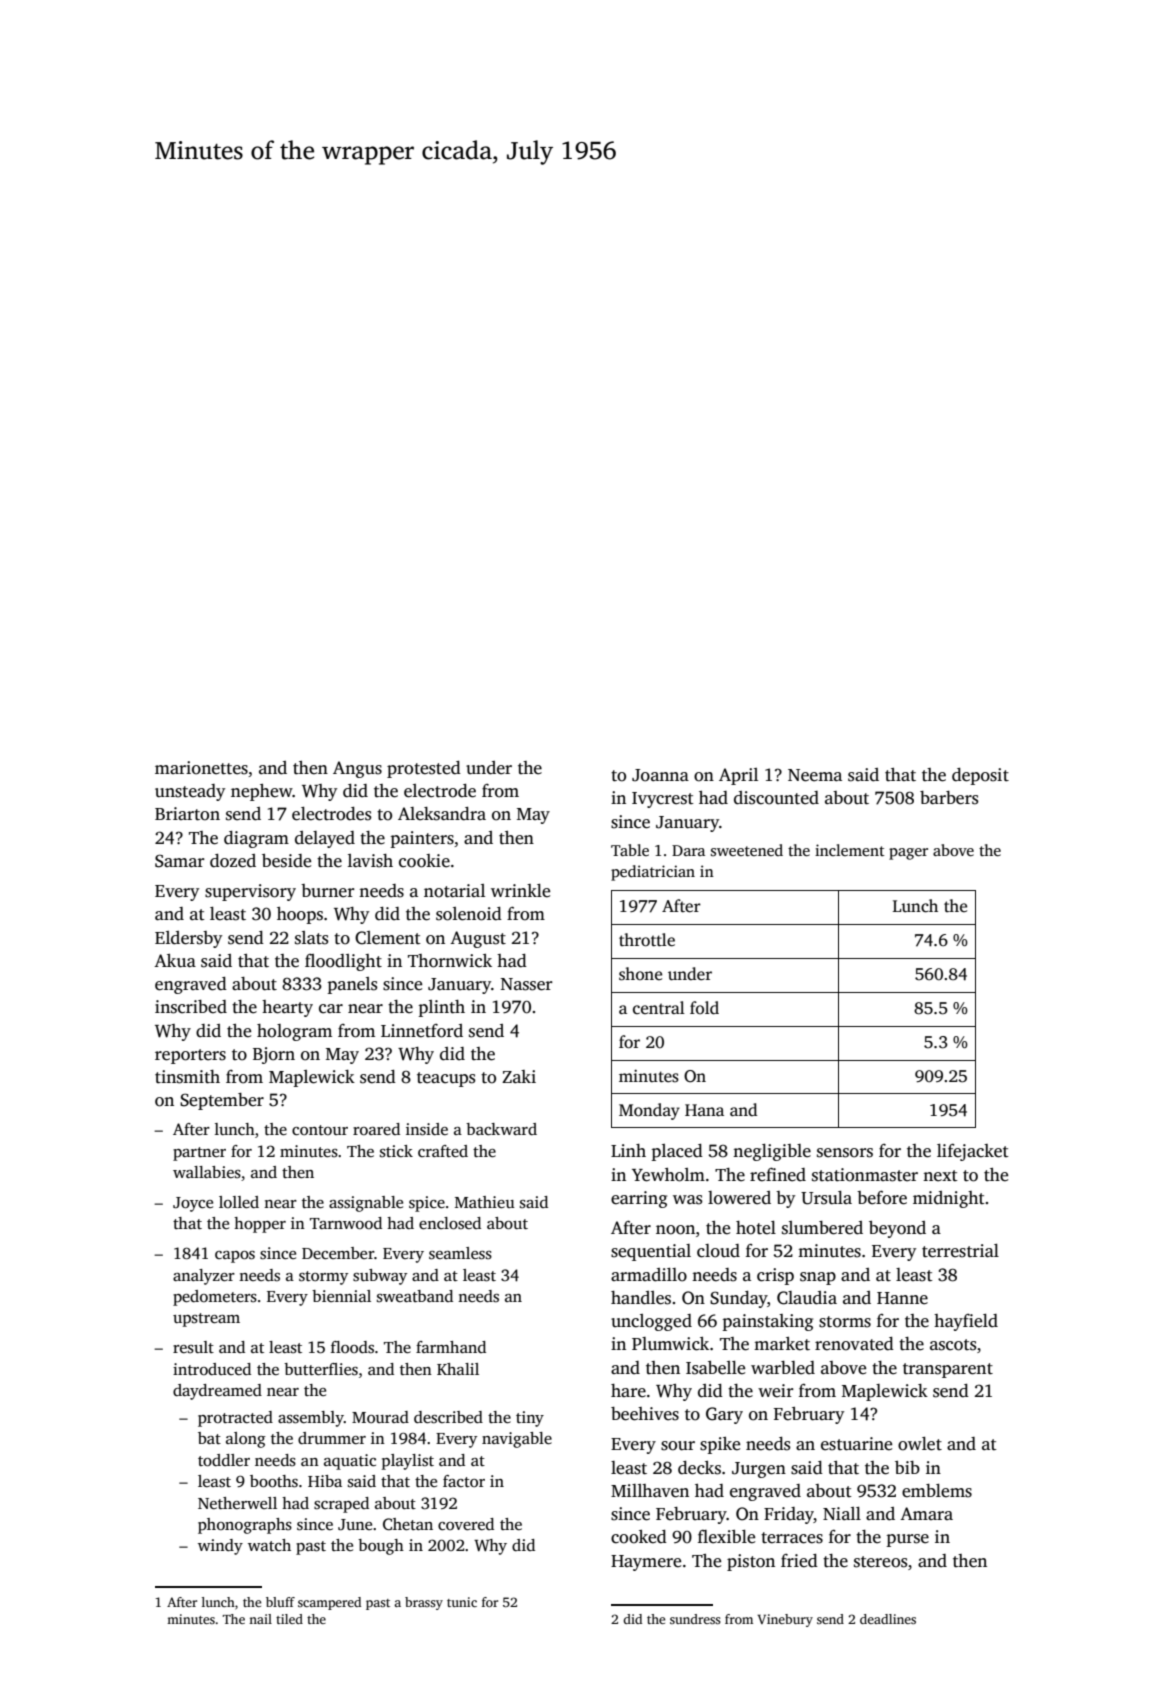 Image resolution: width=1167 pixels, height=1690 pixels. Describe the element at coordinates (188, 939) in the document. I see `Eldersby` at that location.
